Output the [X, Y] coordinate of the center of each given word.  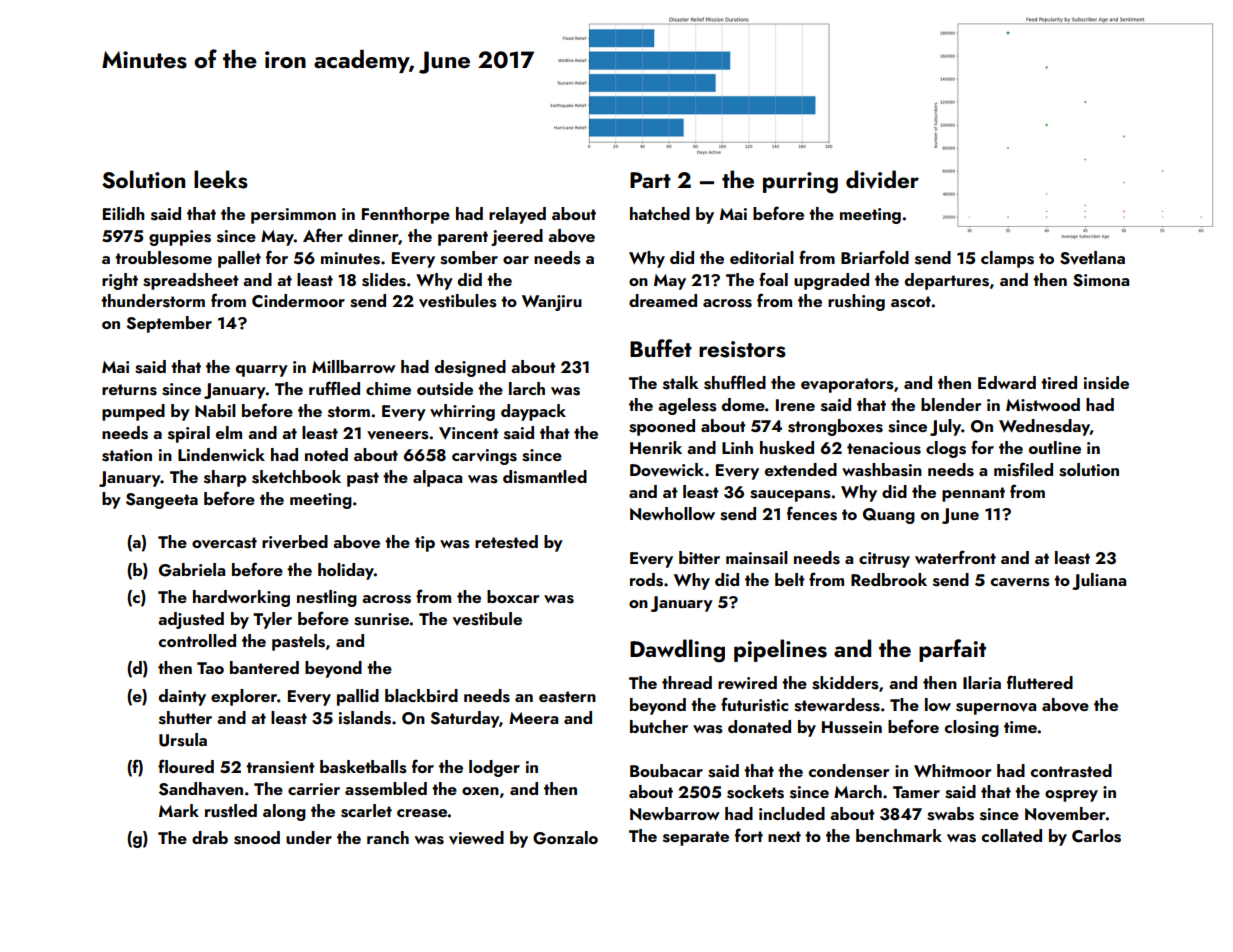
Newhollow [672, 513]
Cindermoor [298, 301]
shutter [185, 718]
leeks [221, 179]
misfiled [1023, 469]
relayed [517, 215]
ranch [388, 837]
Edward [1007, 382]
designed [470, 368]
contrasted [1071, 771]
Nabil [215, 410]
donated [759, 726]
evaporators [847, 385]
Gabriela [192, 570]
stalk [681, 383]
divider [882, 179]
